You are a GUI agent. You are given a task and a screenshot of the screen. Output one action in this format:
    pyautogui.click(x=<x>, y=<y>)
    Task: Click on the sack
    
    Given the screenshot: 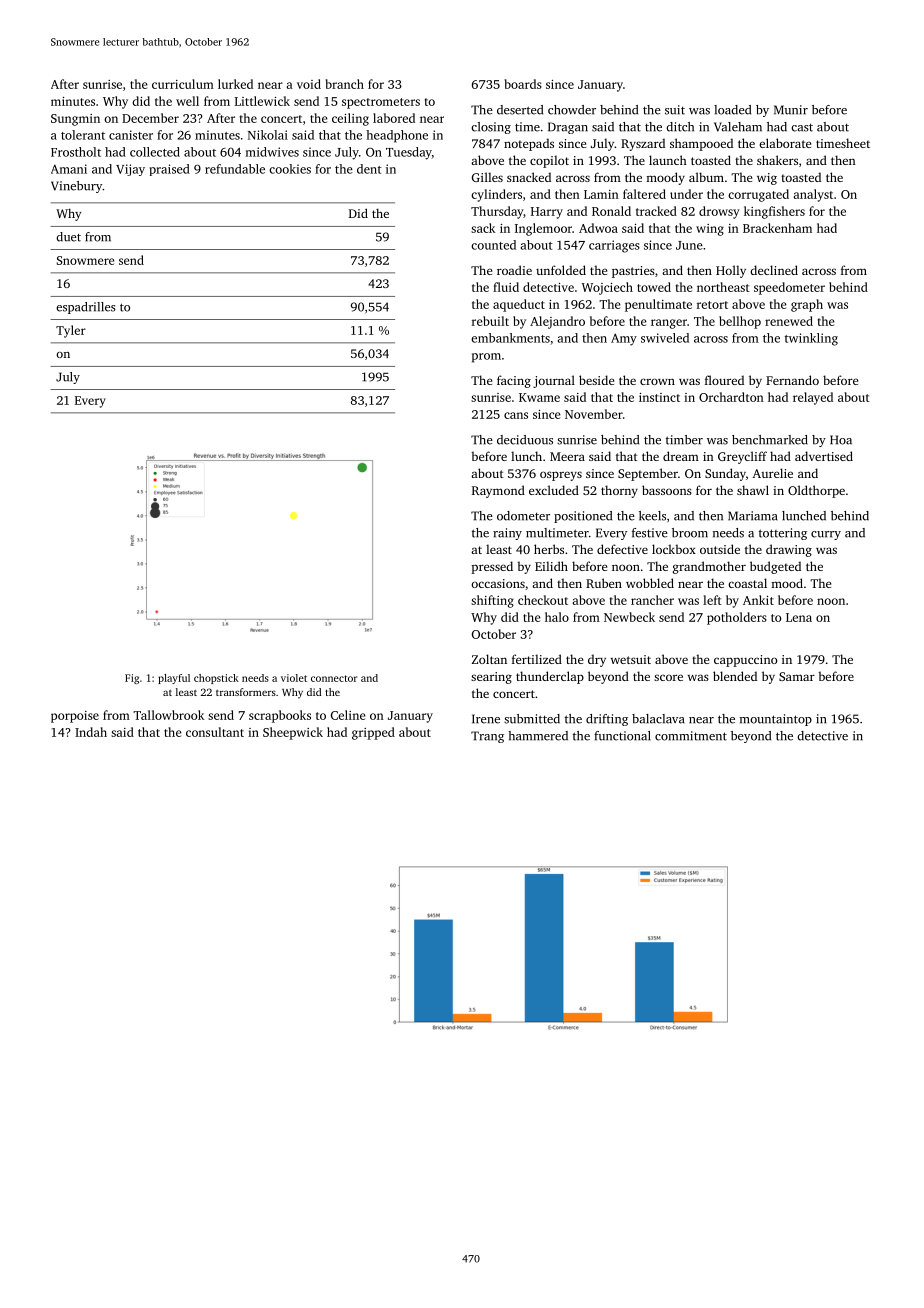 What is the action you would take?
    pyautogui.click(x=483, y=228)
